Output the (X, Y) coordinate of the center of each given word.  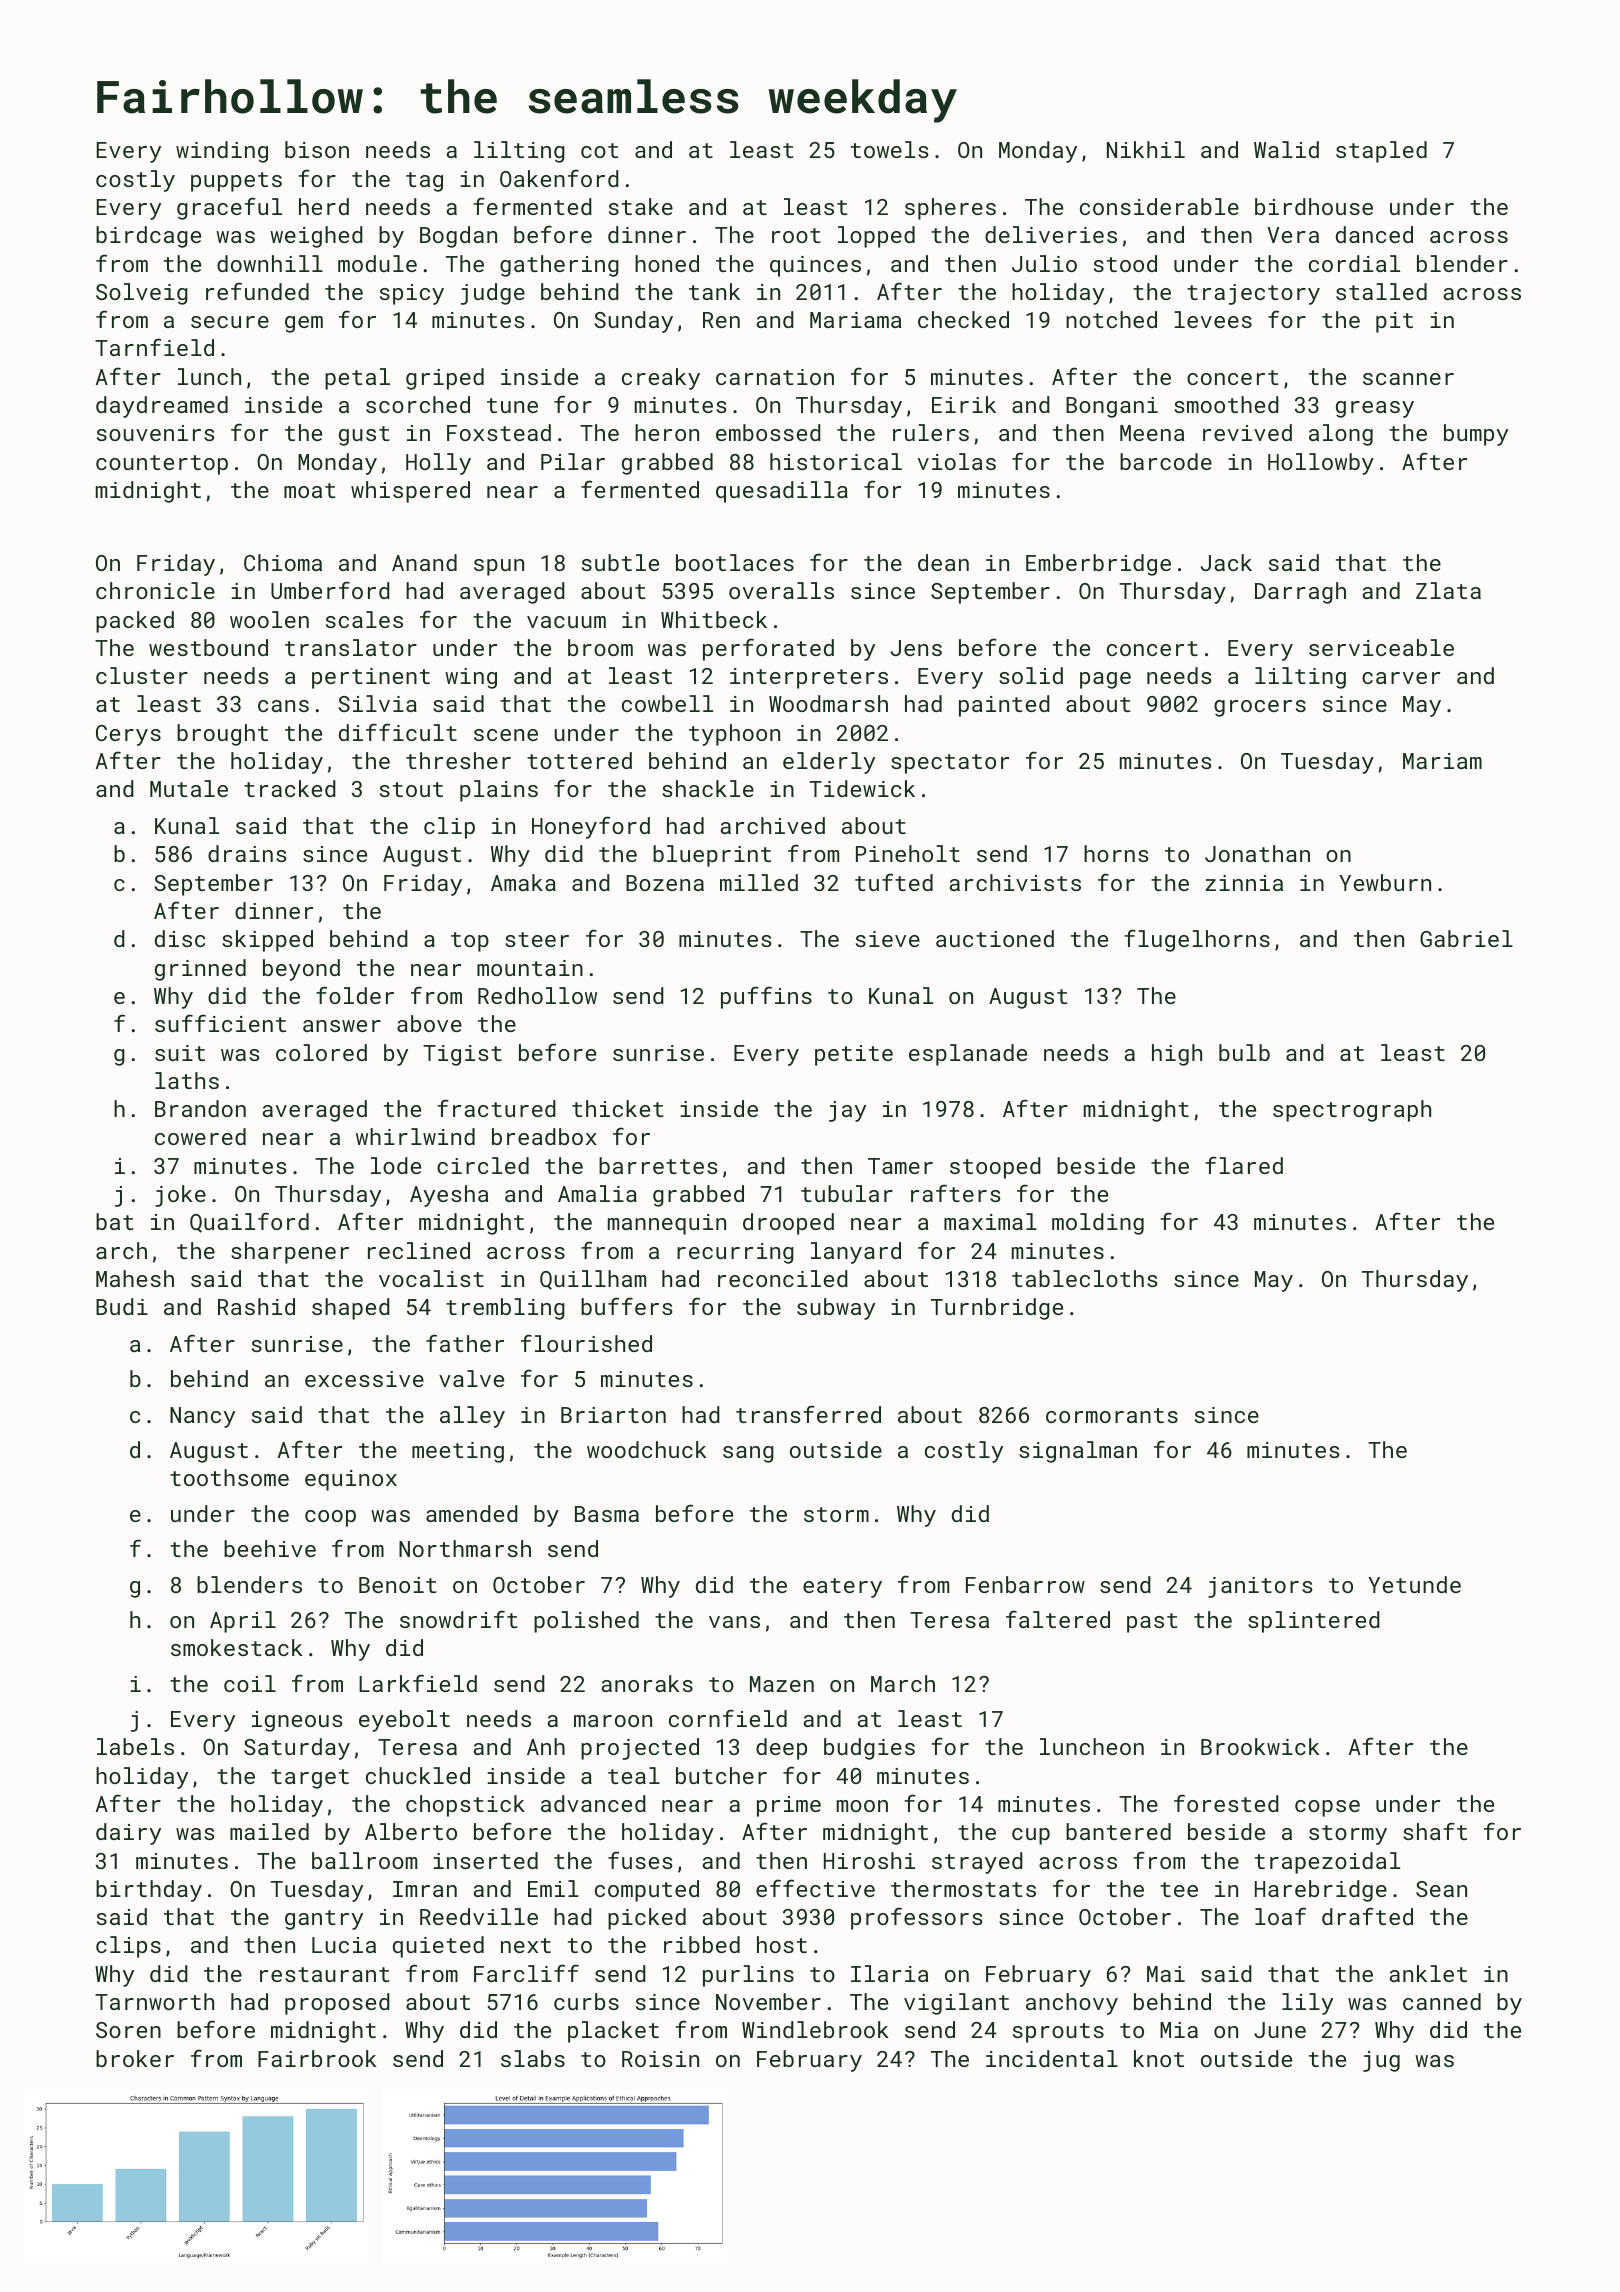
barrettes (658, 1165)
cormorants (1112, 1415)
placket (613, 2032)
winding (222, 152)
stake (641, 206)
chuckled (418, 1775)
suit (180, 1053)
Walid (1286, 149)
